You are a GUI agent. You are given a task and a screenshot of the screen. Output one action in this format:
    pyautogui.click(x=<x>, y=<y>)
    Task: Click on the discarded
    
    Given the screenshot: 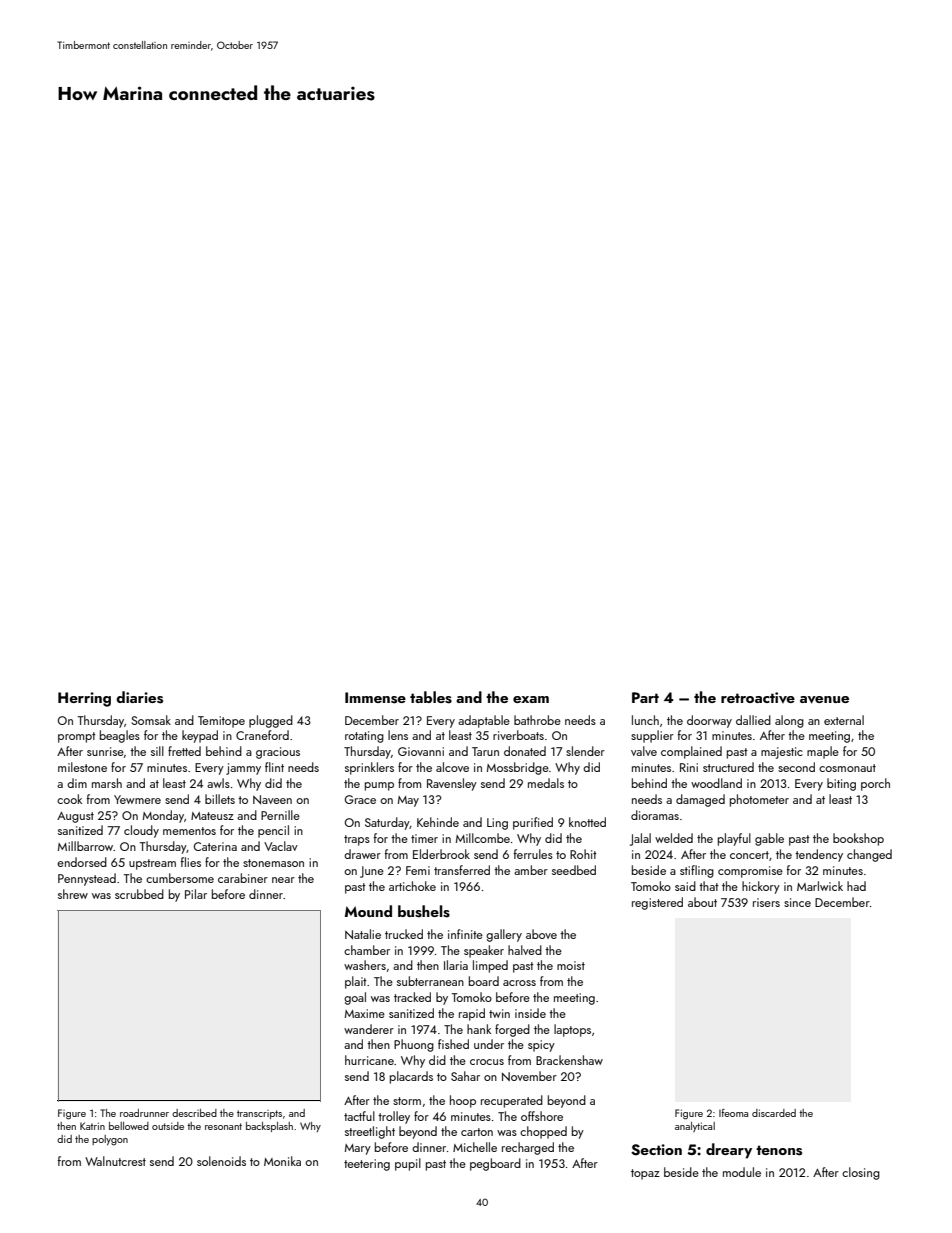 What is the action you would take?
    pyautogui.click(x=774, y=1113)
